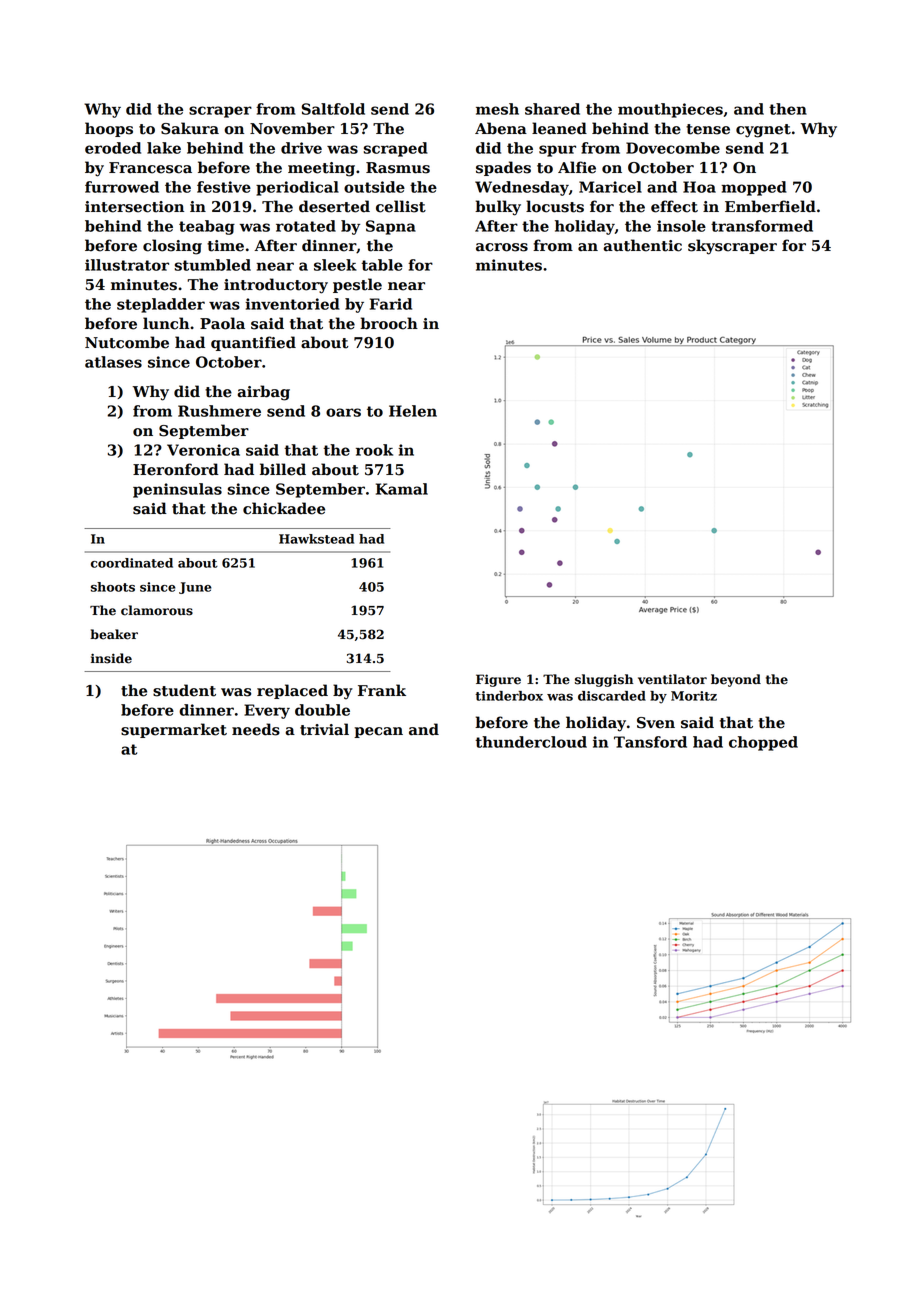  I want to click on Hawkstead, so click(316, 539).
